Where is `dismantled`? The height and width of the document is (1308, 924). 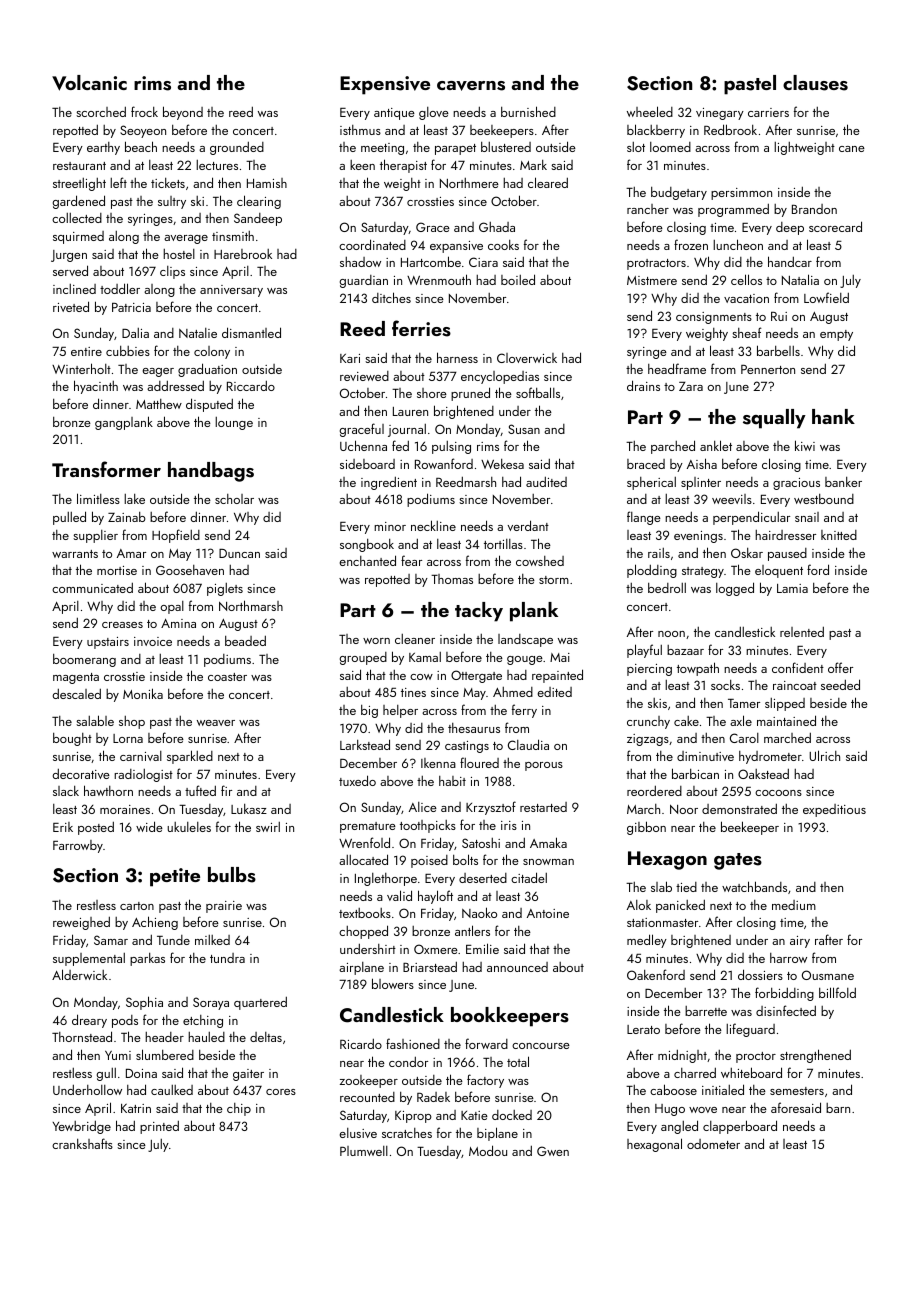 dismantled is located at coordinates (251, 332).
